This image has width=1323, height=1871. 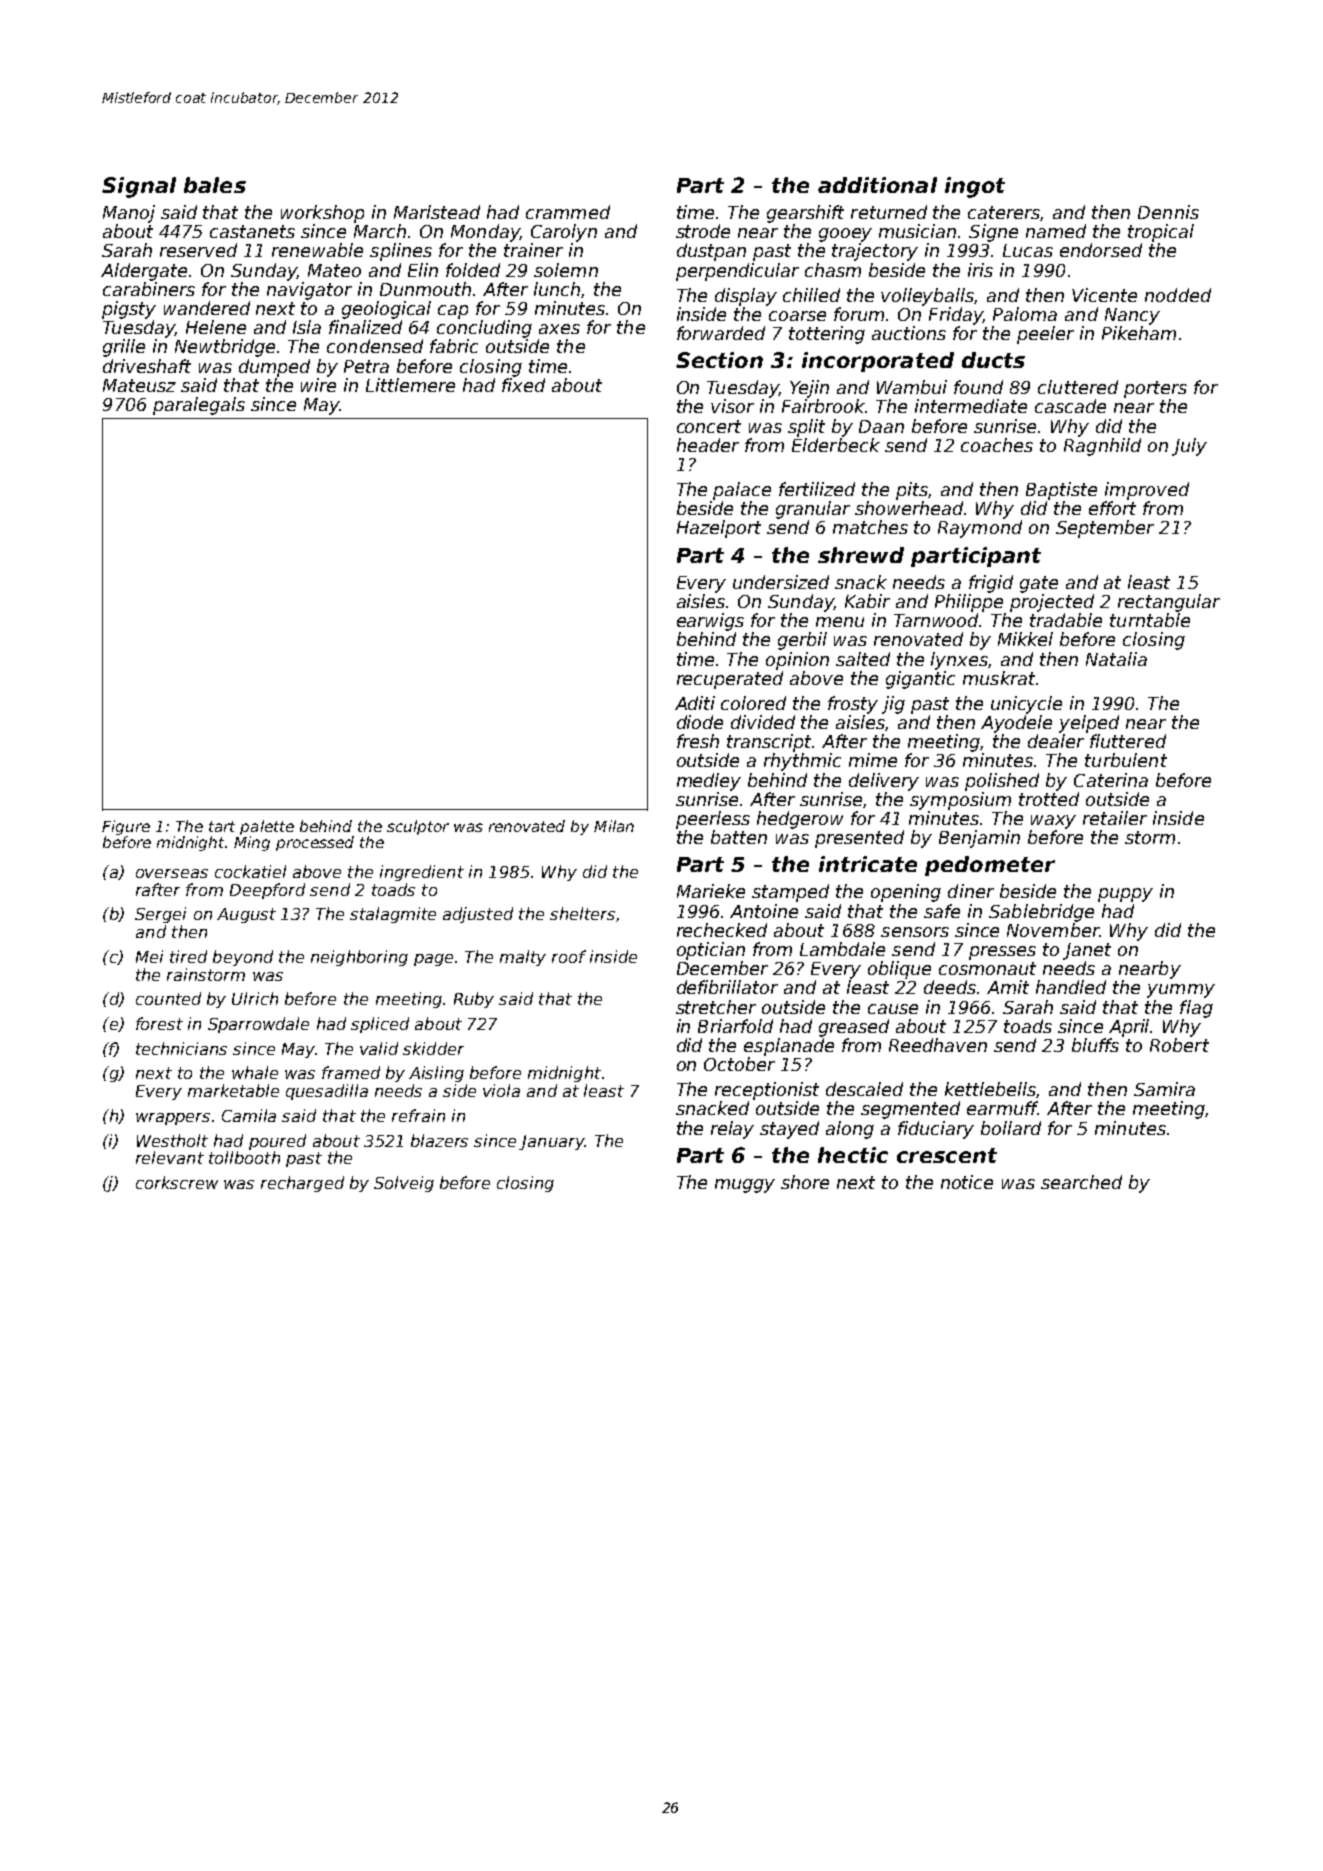 What do you see at coordinates (710, 622) in the image?
I see `earwigs` at bounding box center [710, 622].
